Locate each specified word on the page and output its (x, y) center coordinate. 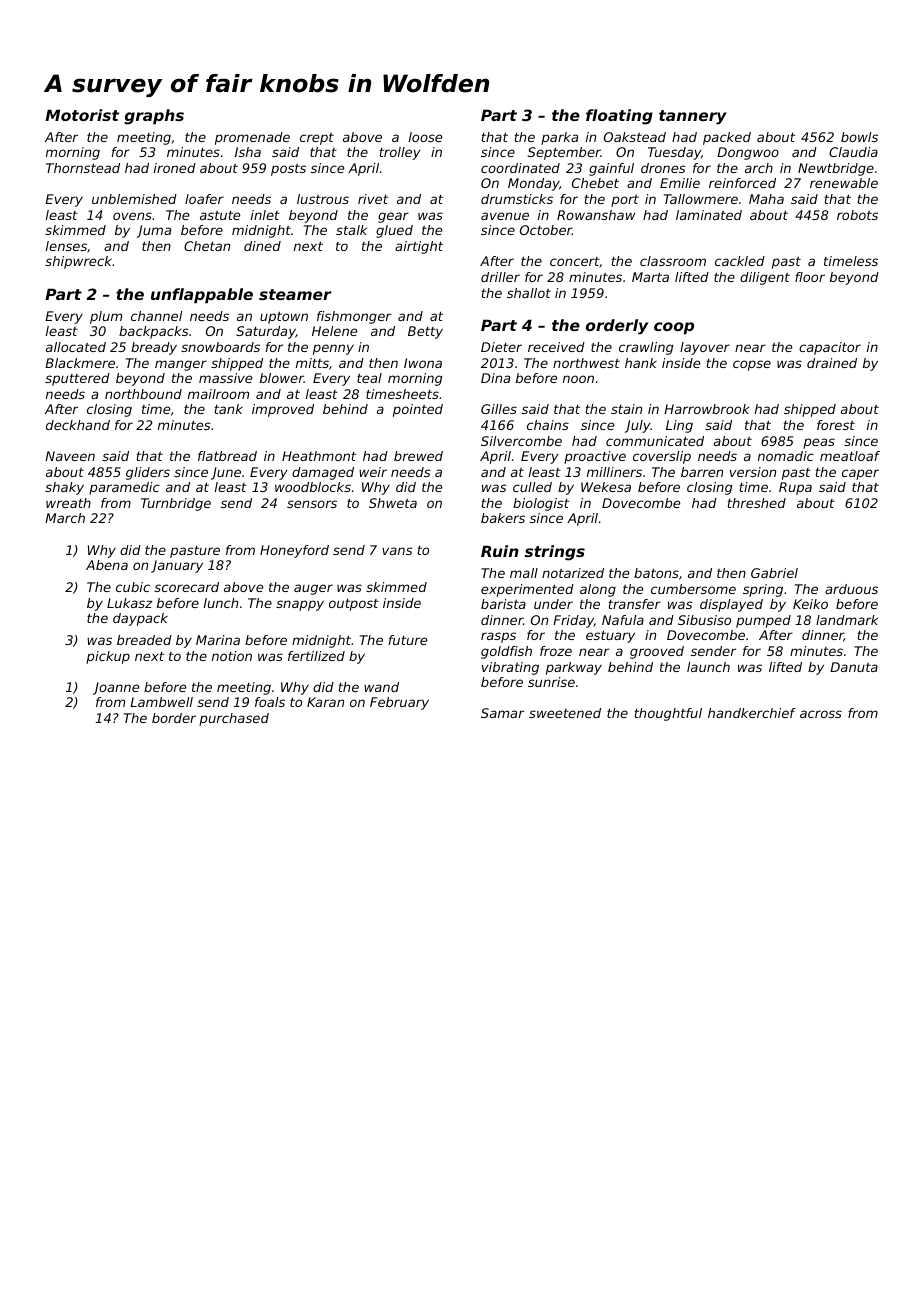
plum (106, 317)
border (174, 718)
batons (656, 573)
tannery (693, 117)
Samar (502, 713)
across (821, 714)
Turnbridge (176, 504)
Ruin (500, 551)
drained (832, 363)
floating (619, 117)
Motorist (82, 115)
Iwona (423, 363)
